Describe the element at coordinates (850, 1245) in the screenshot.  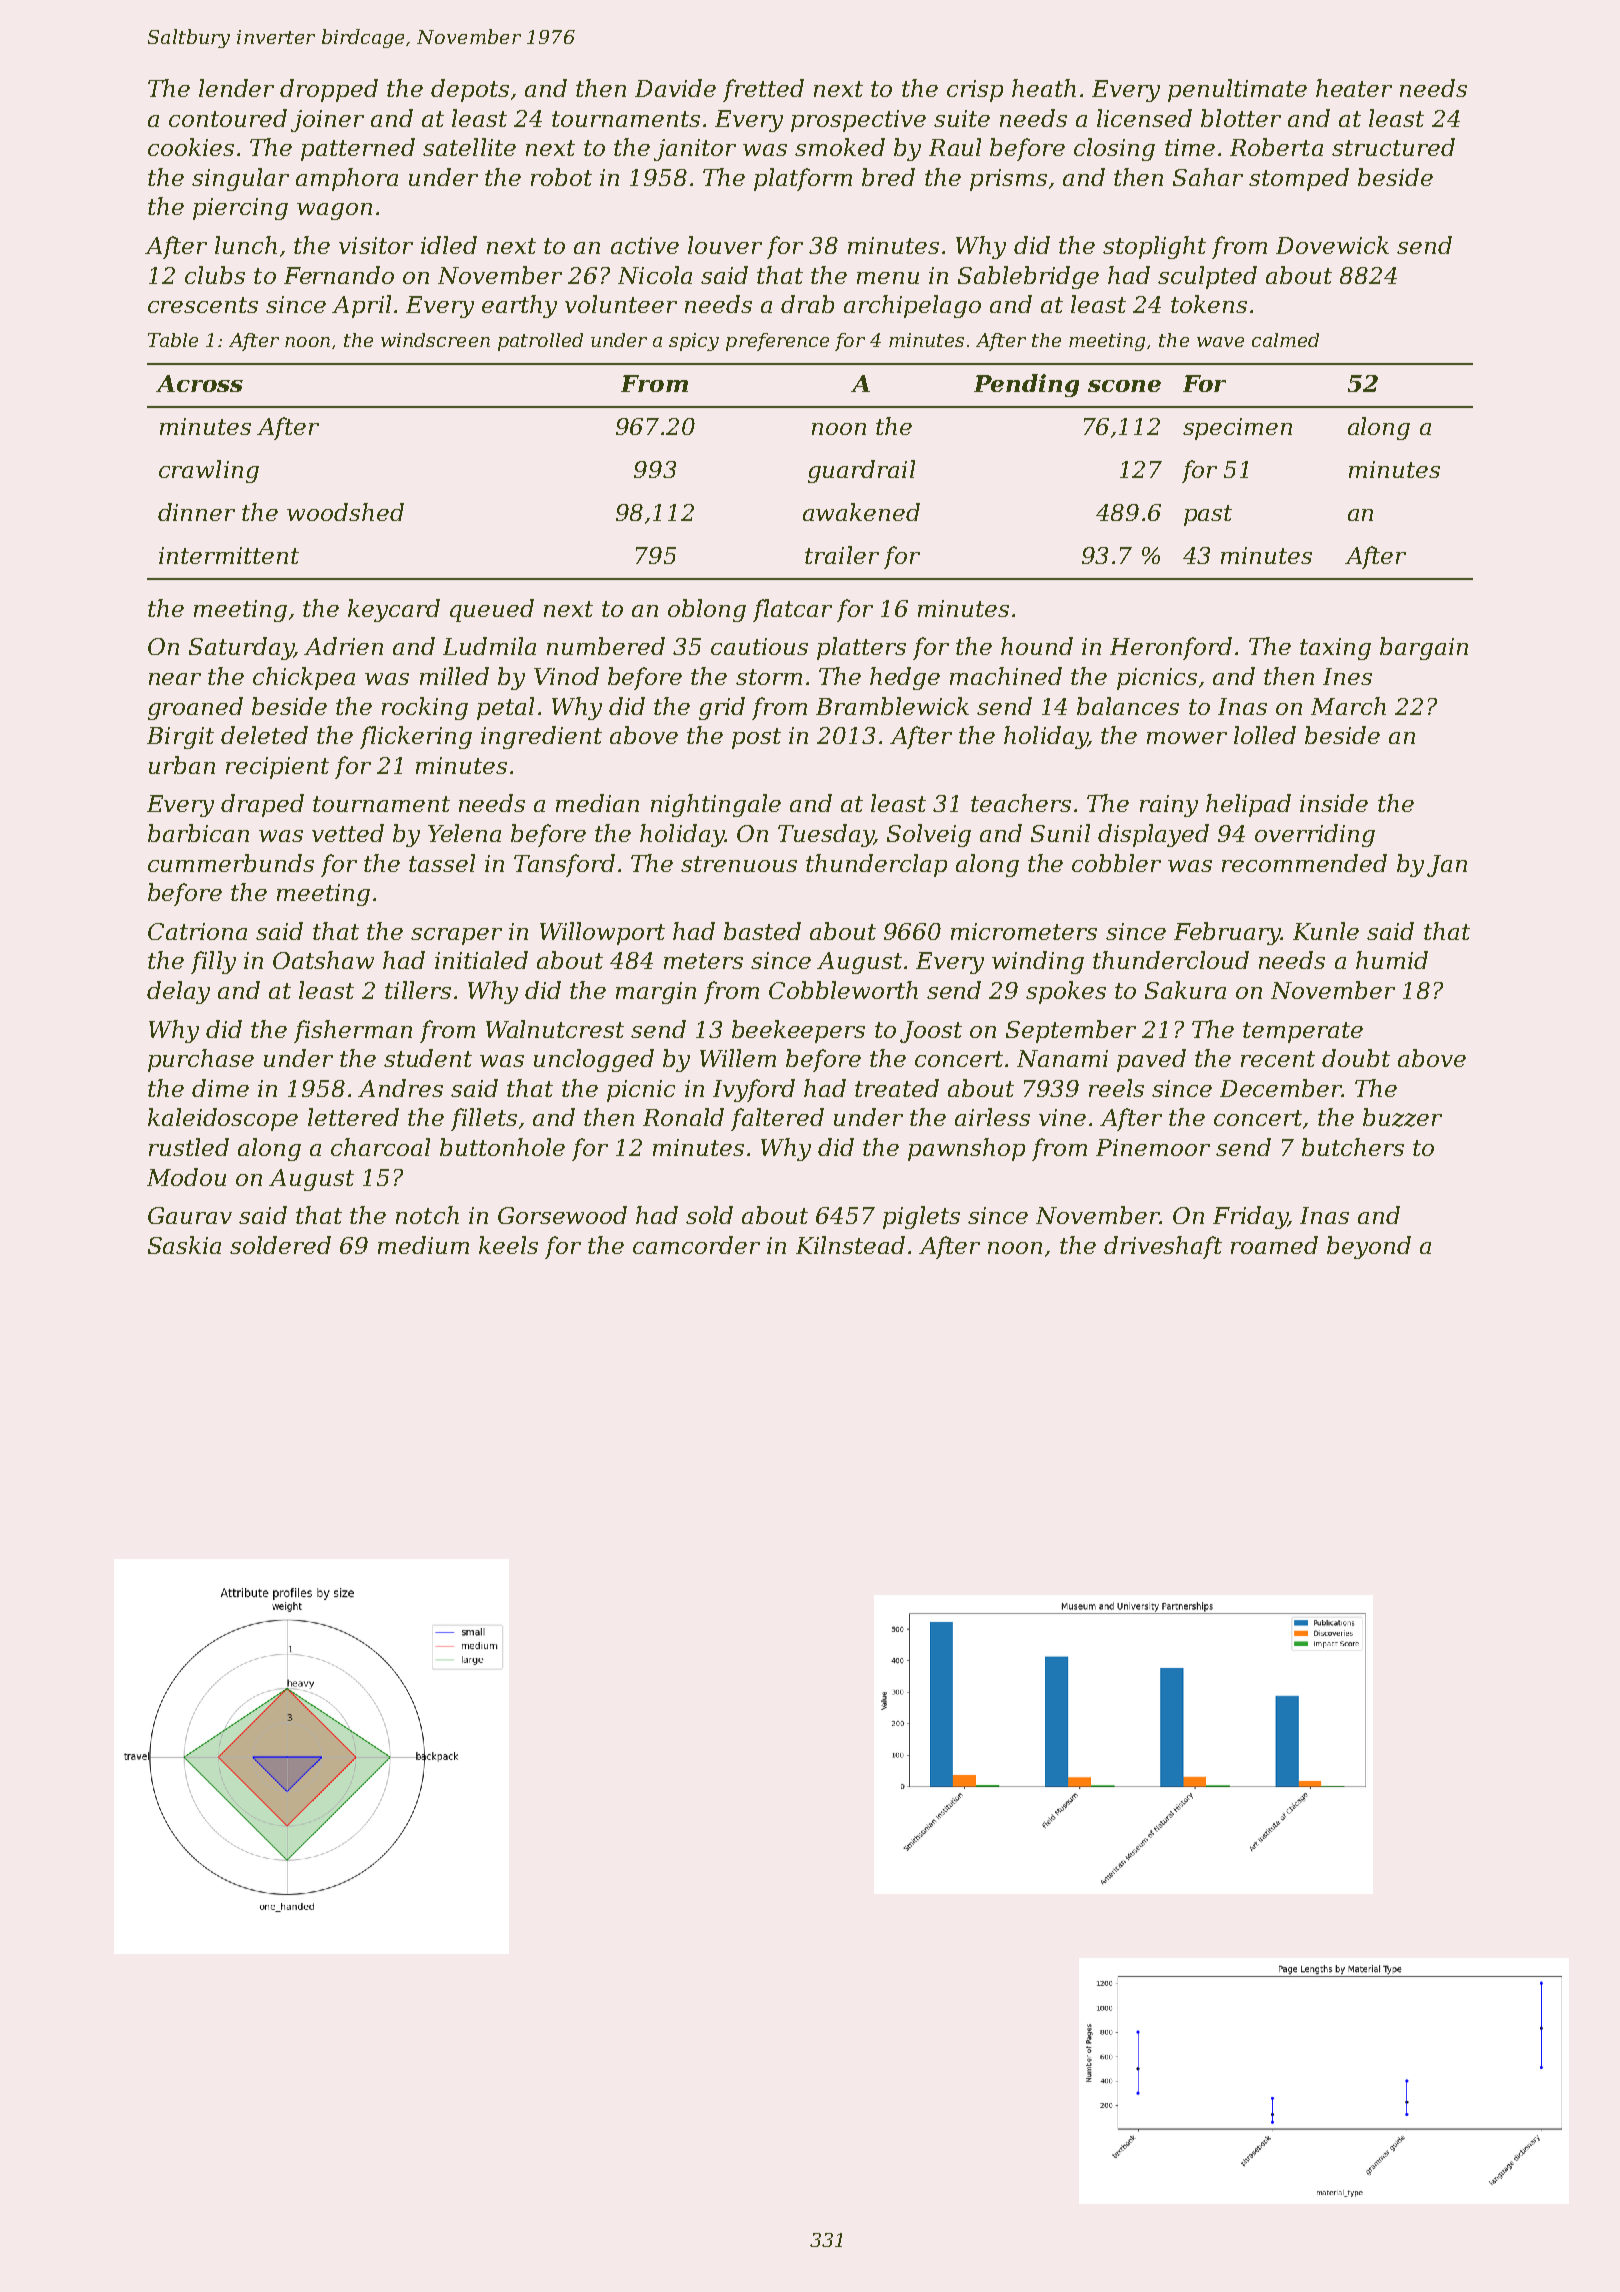
I see `Kilnstead` at that location.
